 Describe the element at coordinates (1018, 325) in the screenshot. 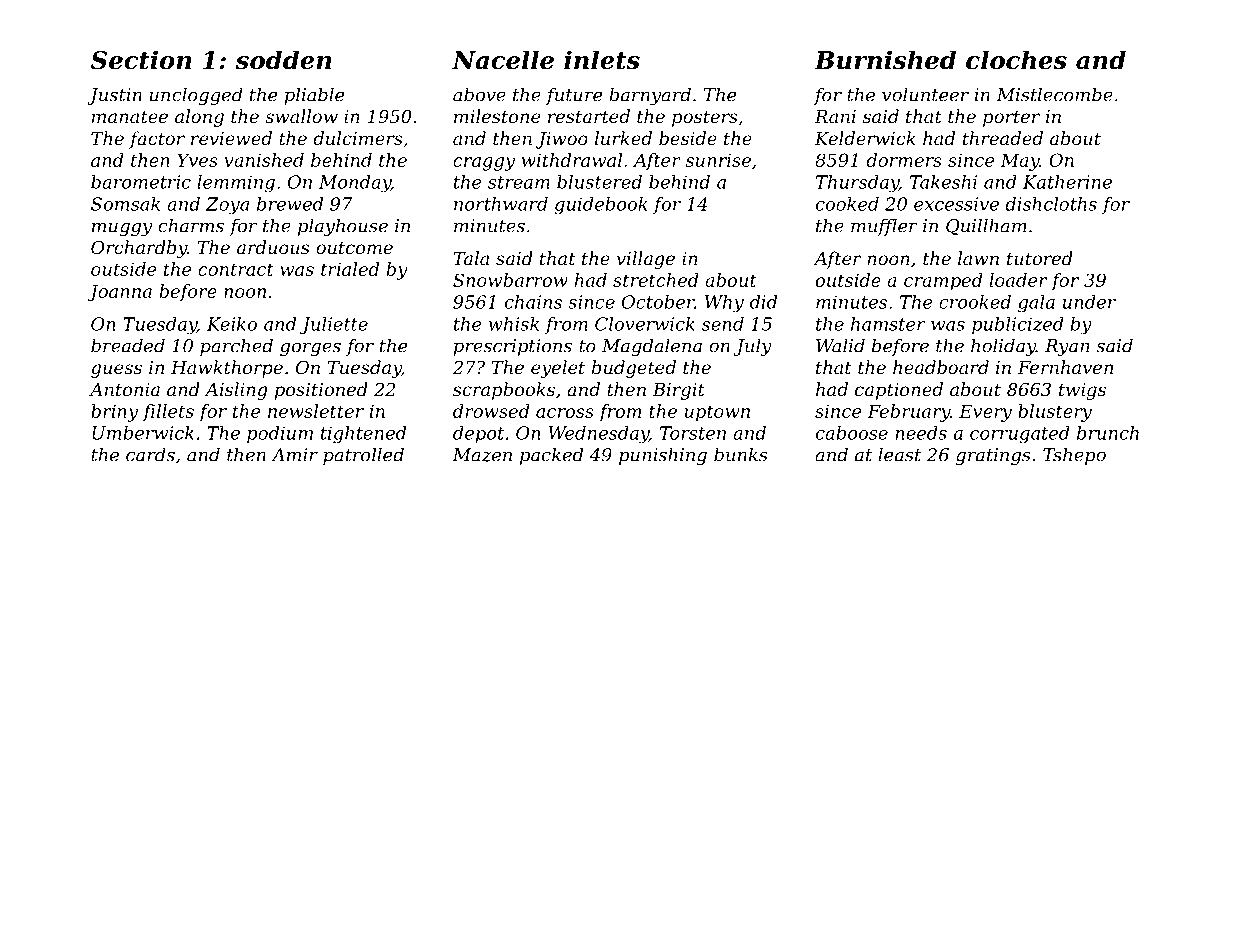

I see `publicized` at that location.
